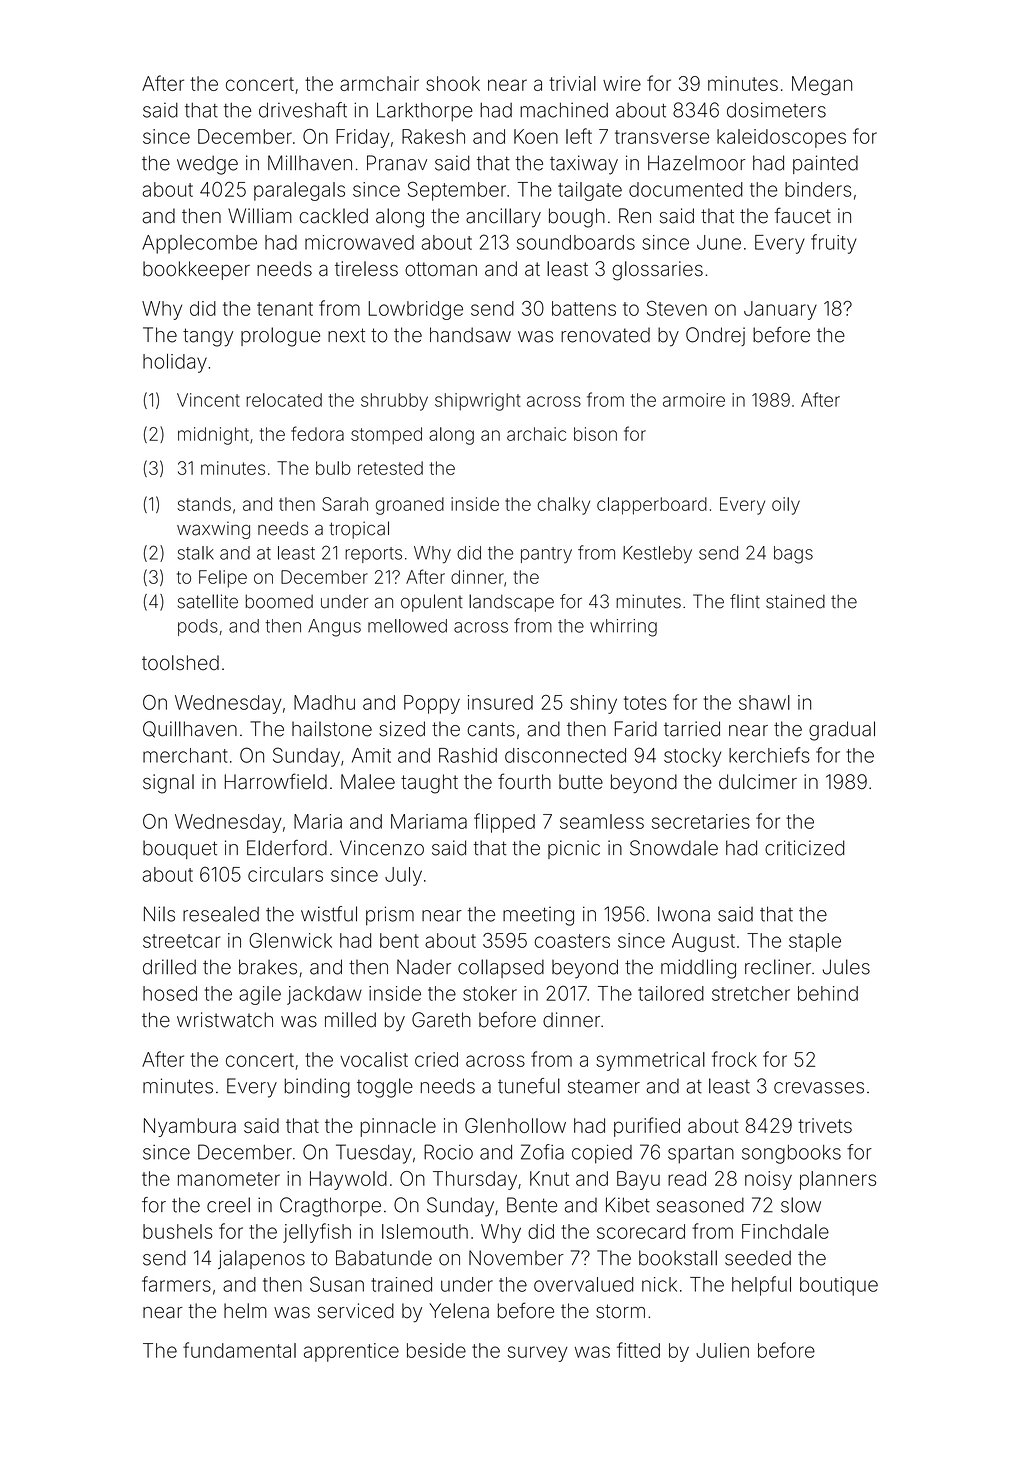 The height and width of the screenshot is (1478, 1021). Describe the element at coordinates (769, 755) in the screenshot. I see `kerchiefs` at that location.
